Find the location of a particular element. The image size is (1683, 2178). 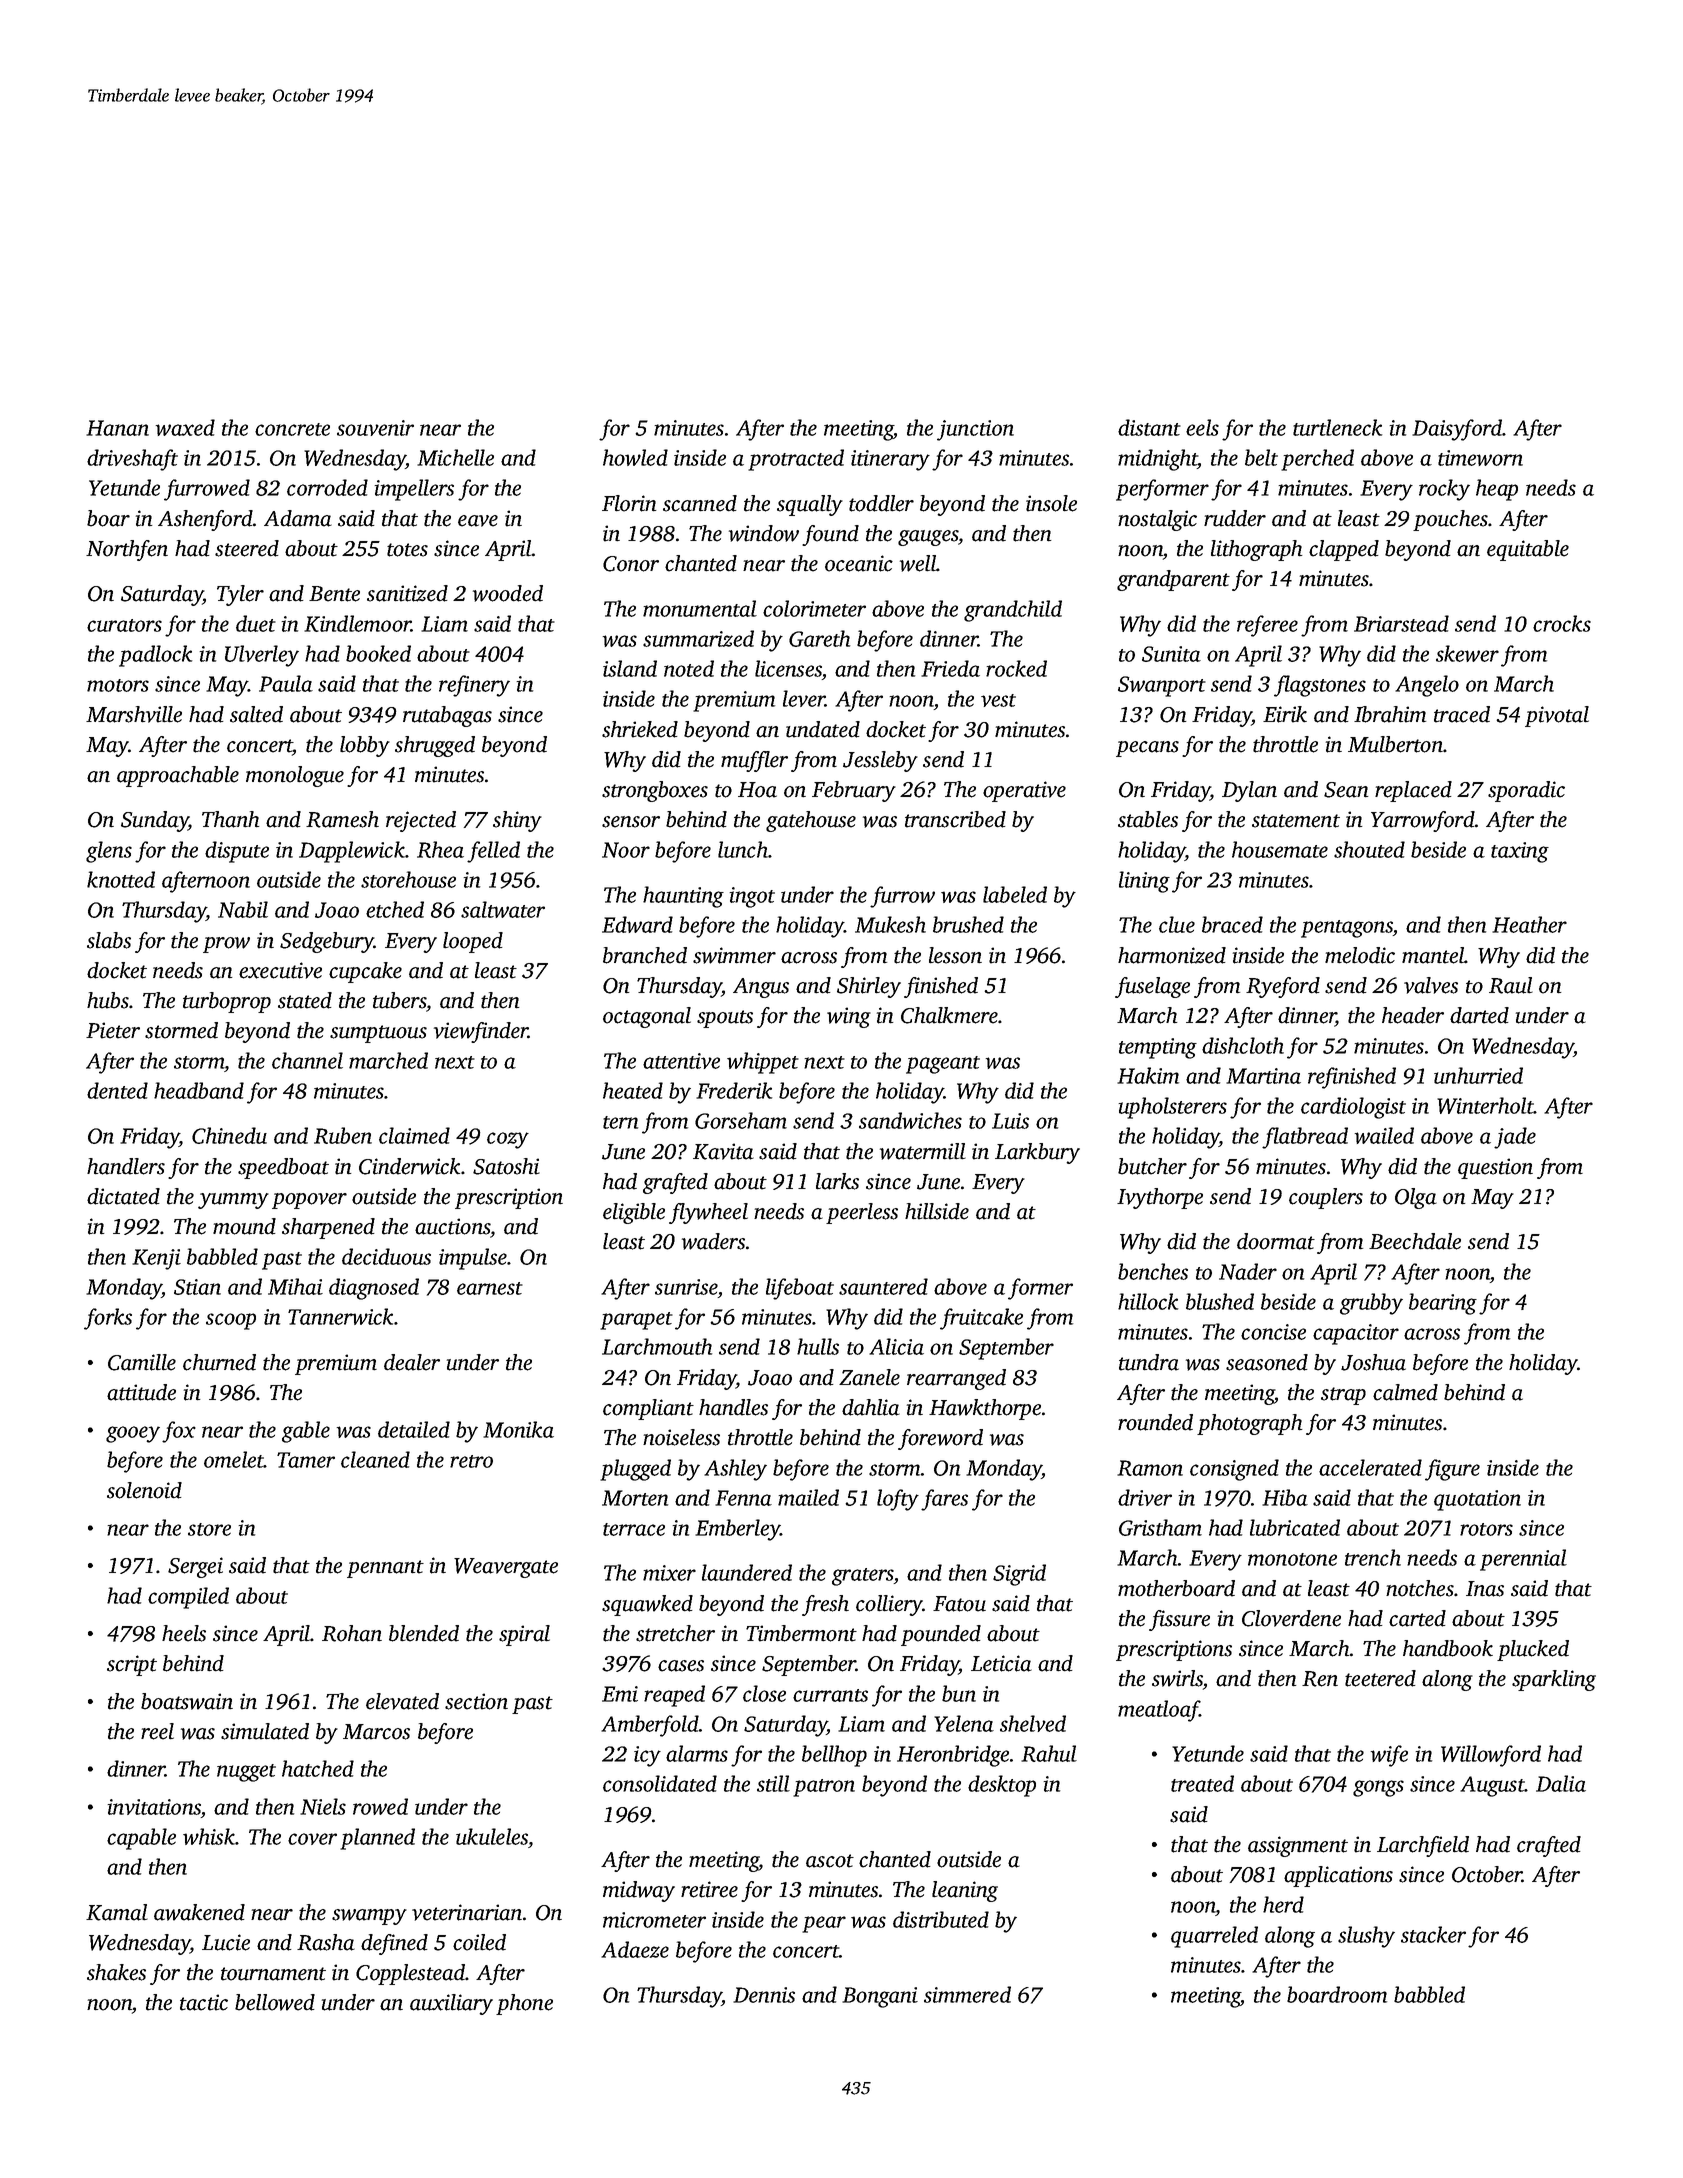

Rohan is located at coordinates (352, 1633).
